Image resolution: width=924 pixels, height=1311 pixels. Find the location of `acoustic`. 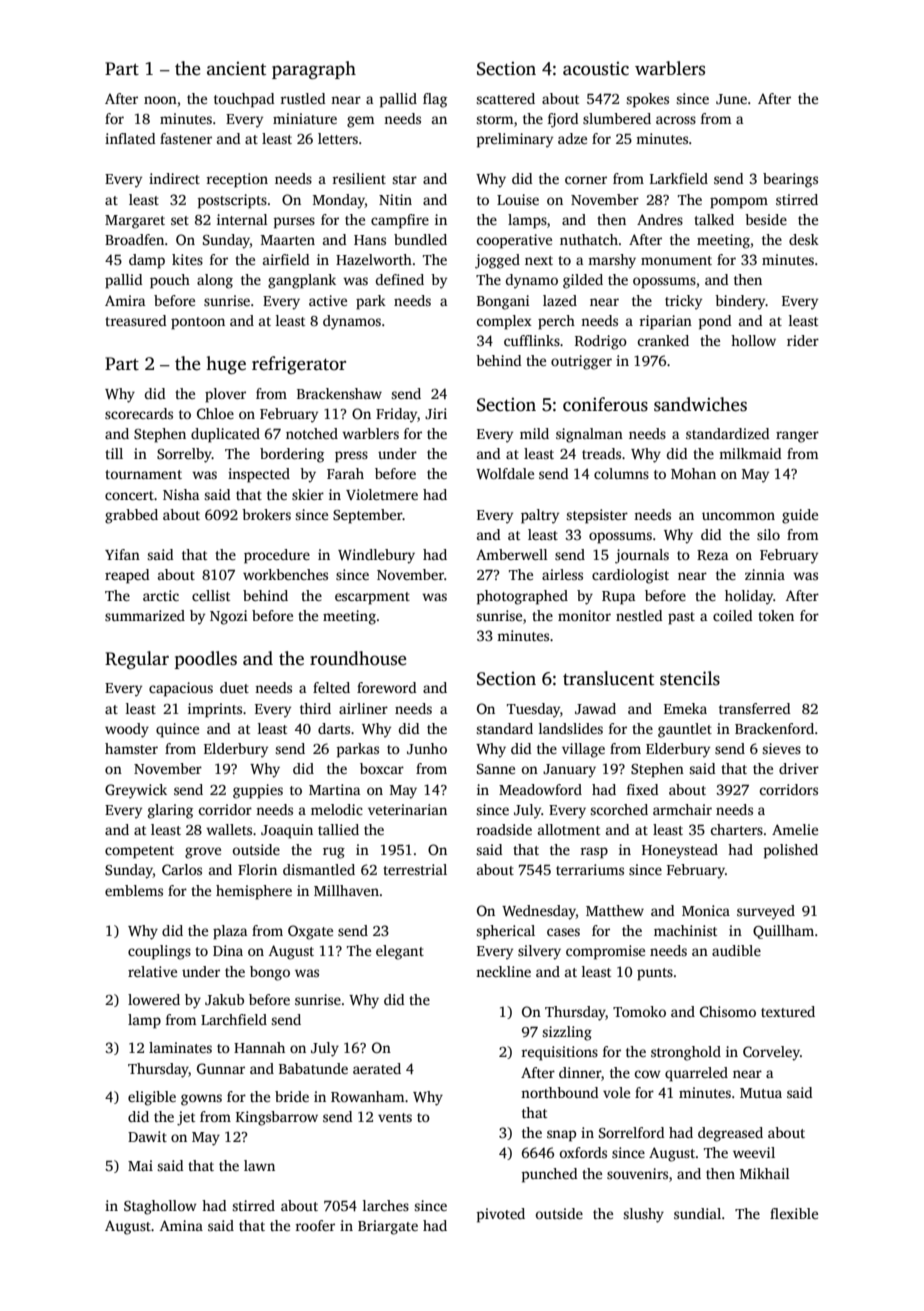

acoustic is located at coordinates (596, 69).
